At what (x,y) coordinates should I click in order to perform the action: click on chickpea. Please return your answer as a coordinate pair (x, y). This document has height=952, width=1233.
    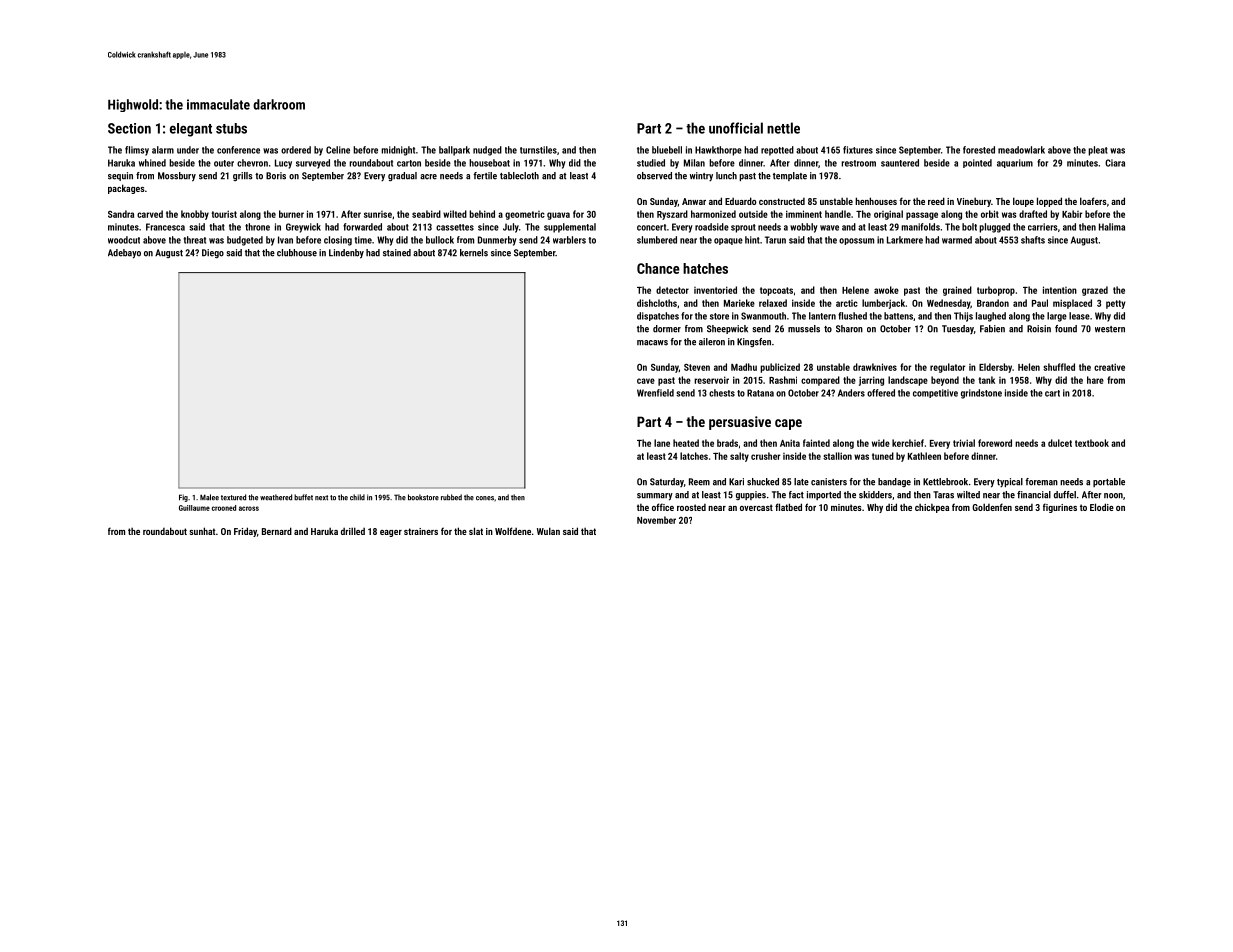
    Looking at the image, I should click on (932, 508).
